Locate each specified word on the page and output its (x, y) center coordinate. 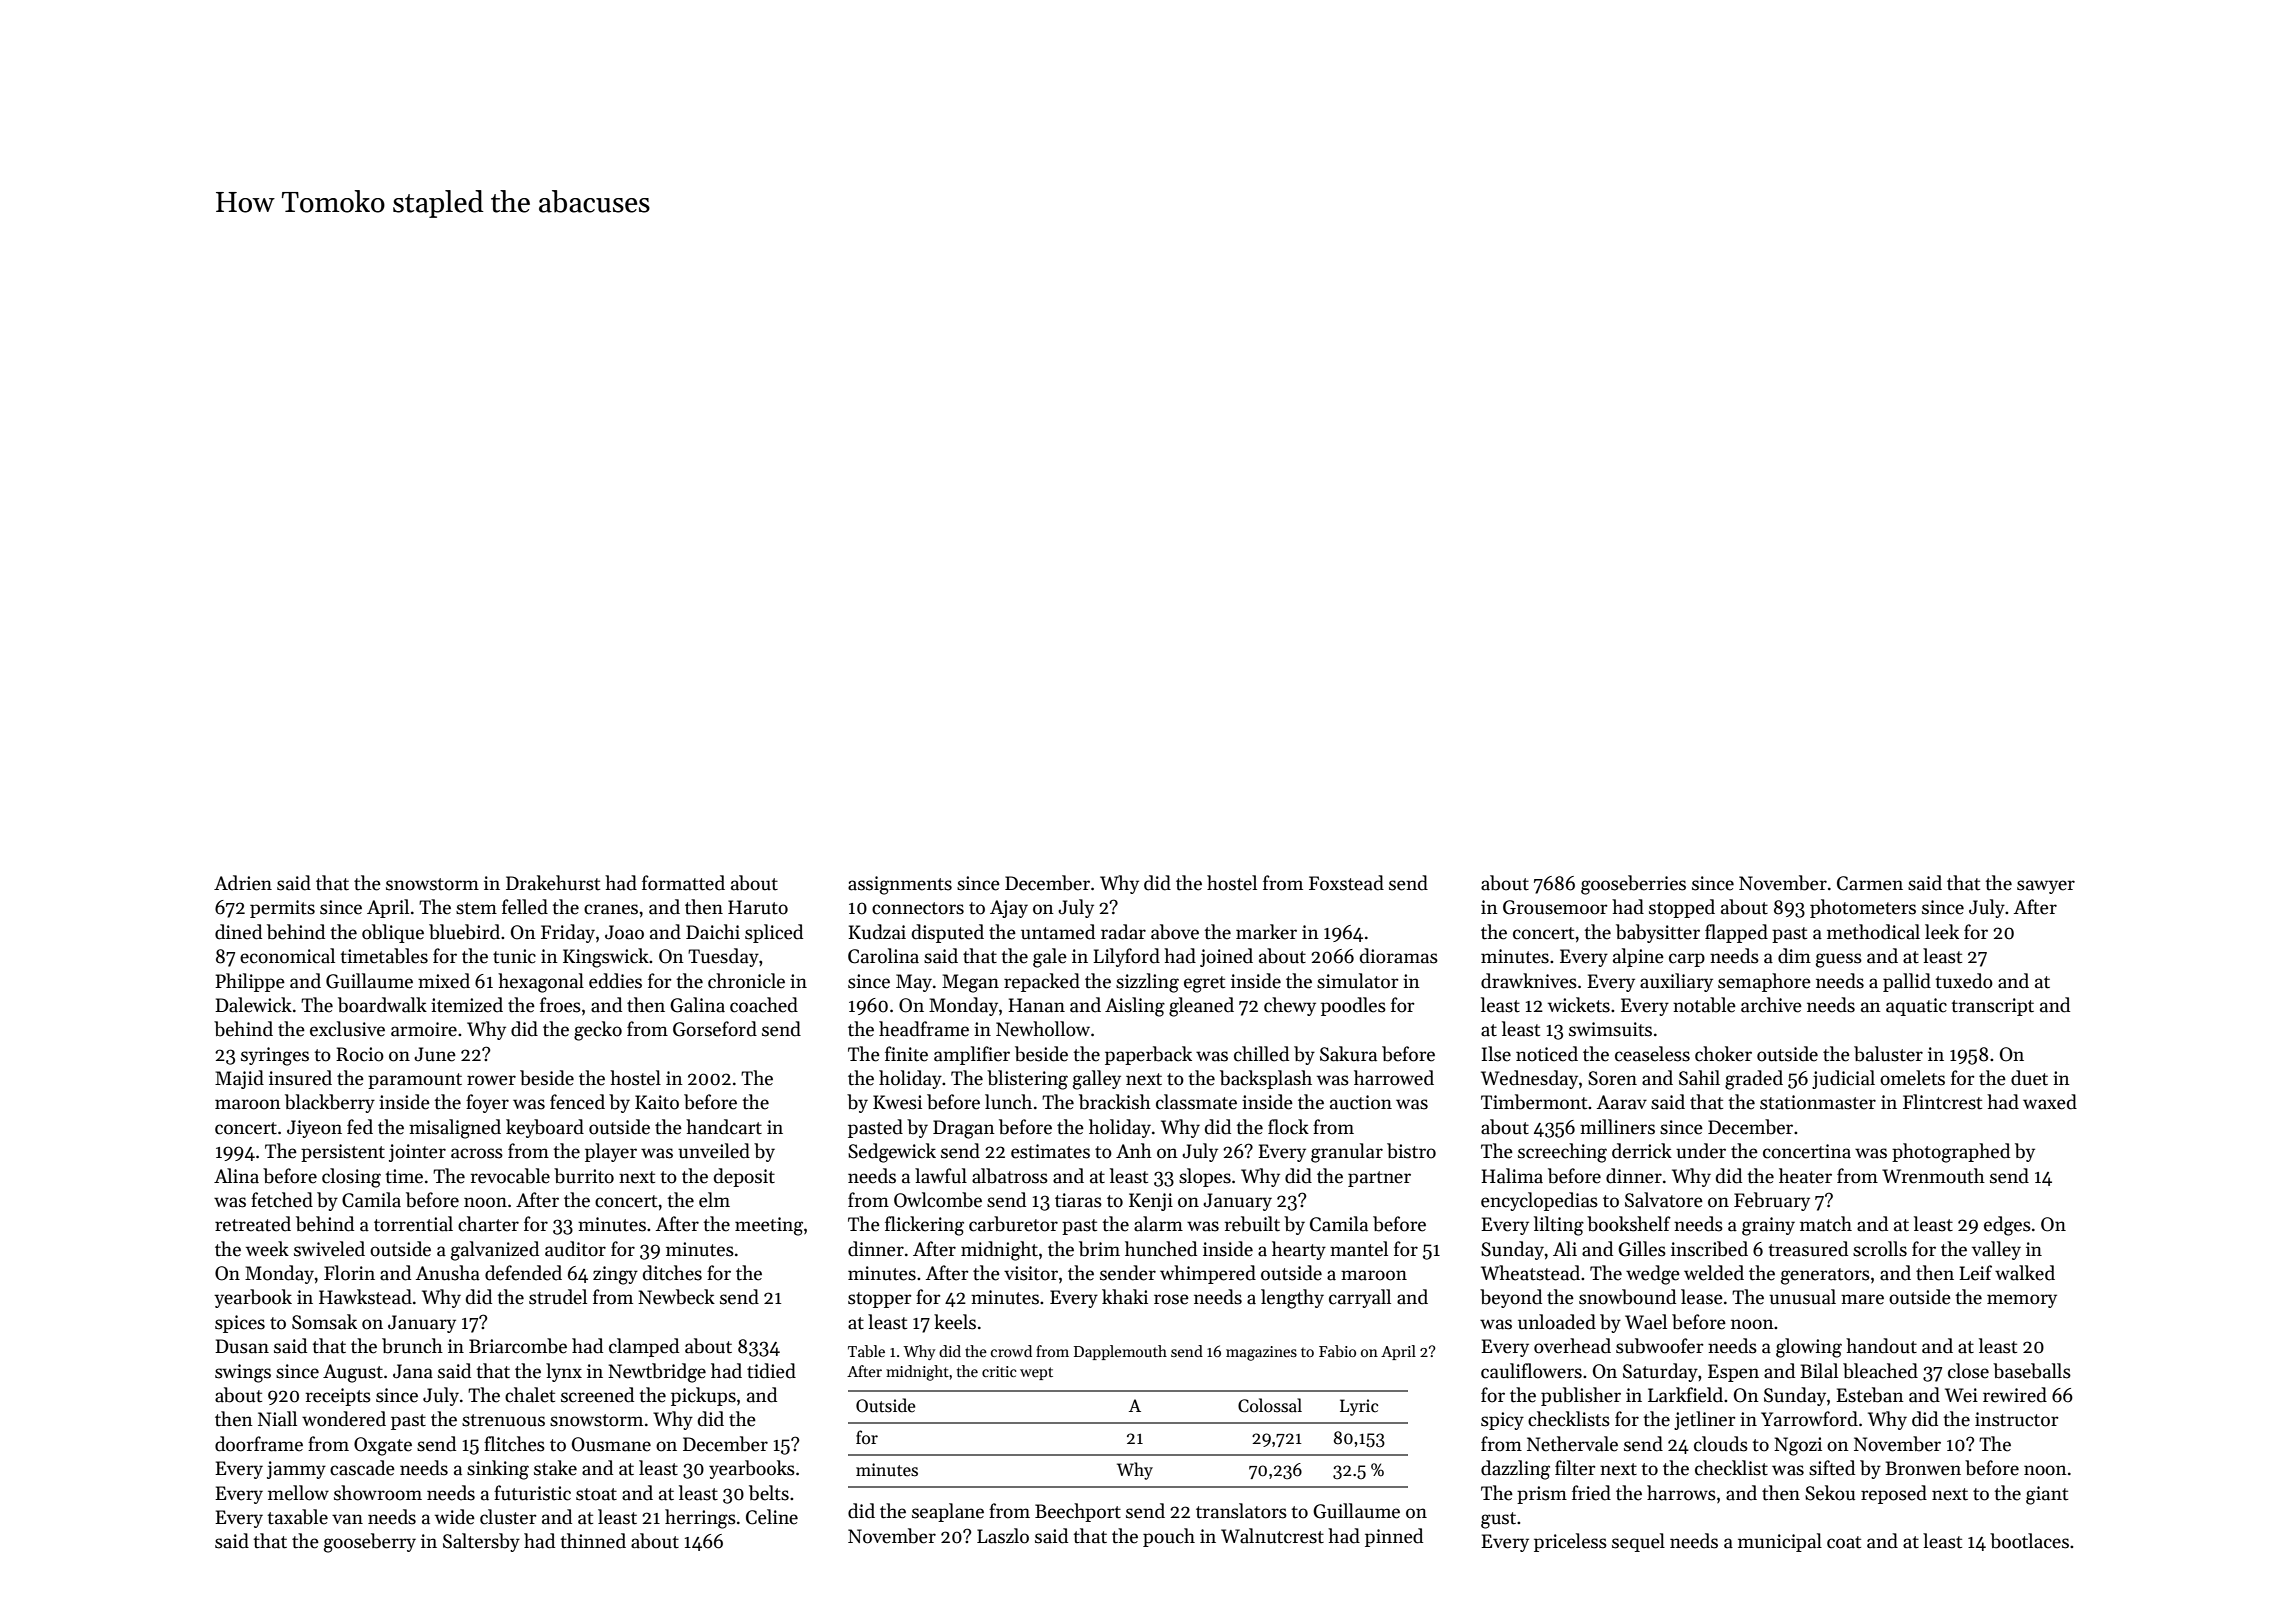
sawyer (2046, 887)
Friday (568, 933)
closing (351, 1178)
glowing (1809, 1348)
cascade (362, 1468)
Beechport (1078, 1512)
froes (560, 1005)
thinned (593, 1541)
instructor (2017, 1419)
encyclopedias (1539, 1201)
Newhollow (1043, 1029)
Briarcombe (518, 1346)
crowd (1011, 1351)
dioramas (1399, 956)
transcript (1992, 1007)
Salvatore (1664, 1200)
